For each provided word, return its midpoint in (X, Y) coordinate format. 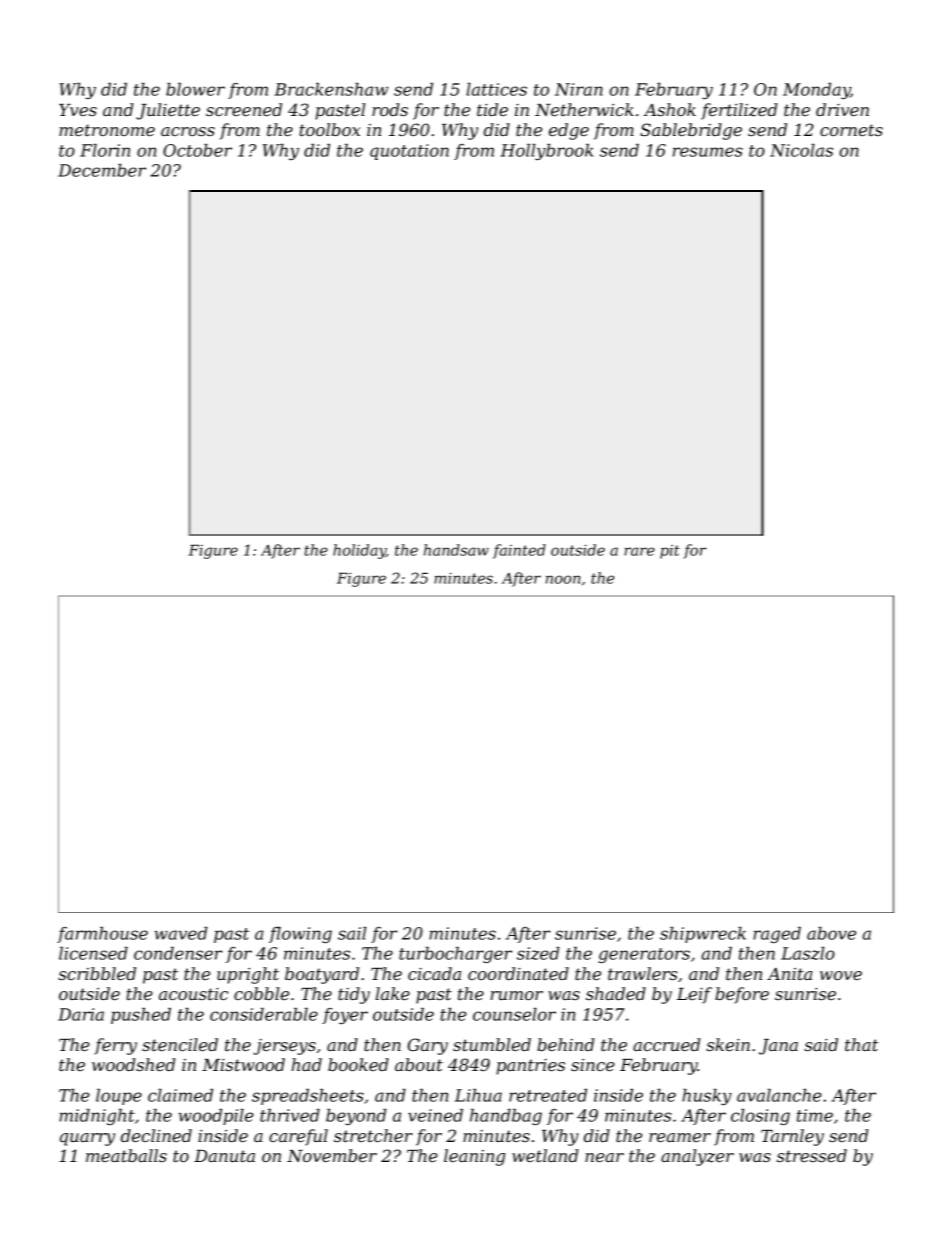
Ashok (670, 109)
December (102, 170)
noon (563, 579)
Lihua (478, 1095)
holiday (359, 551)
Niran (579, 89)
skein (728, 1044)
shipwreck (703, 935)
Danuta (224, 1156)
